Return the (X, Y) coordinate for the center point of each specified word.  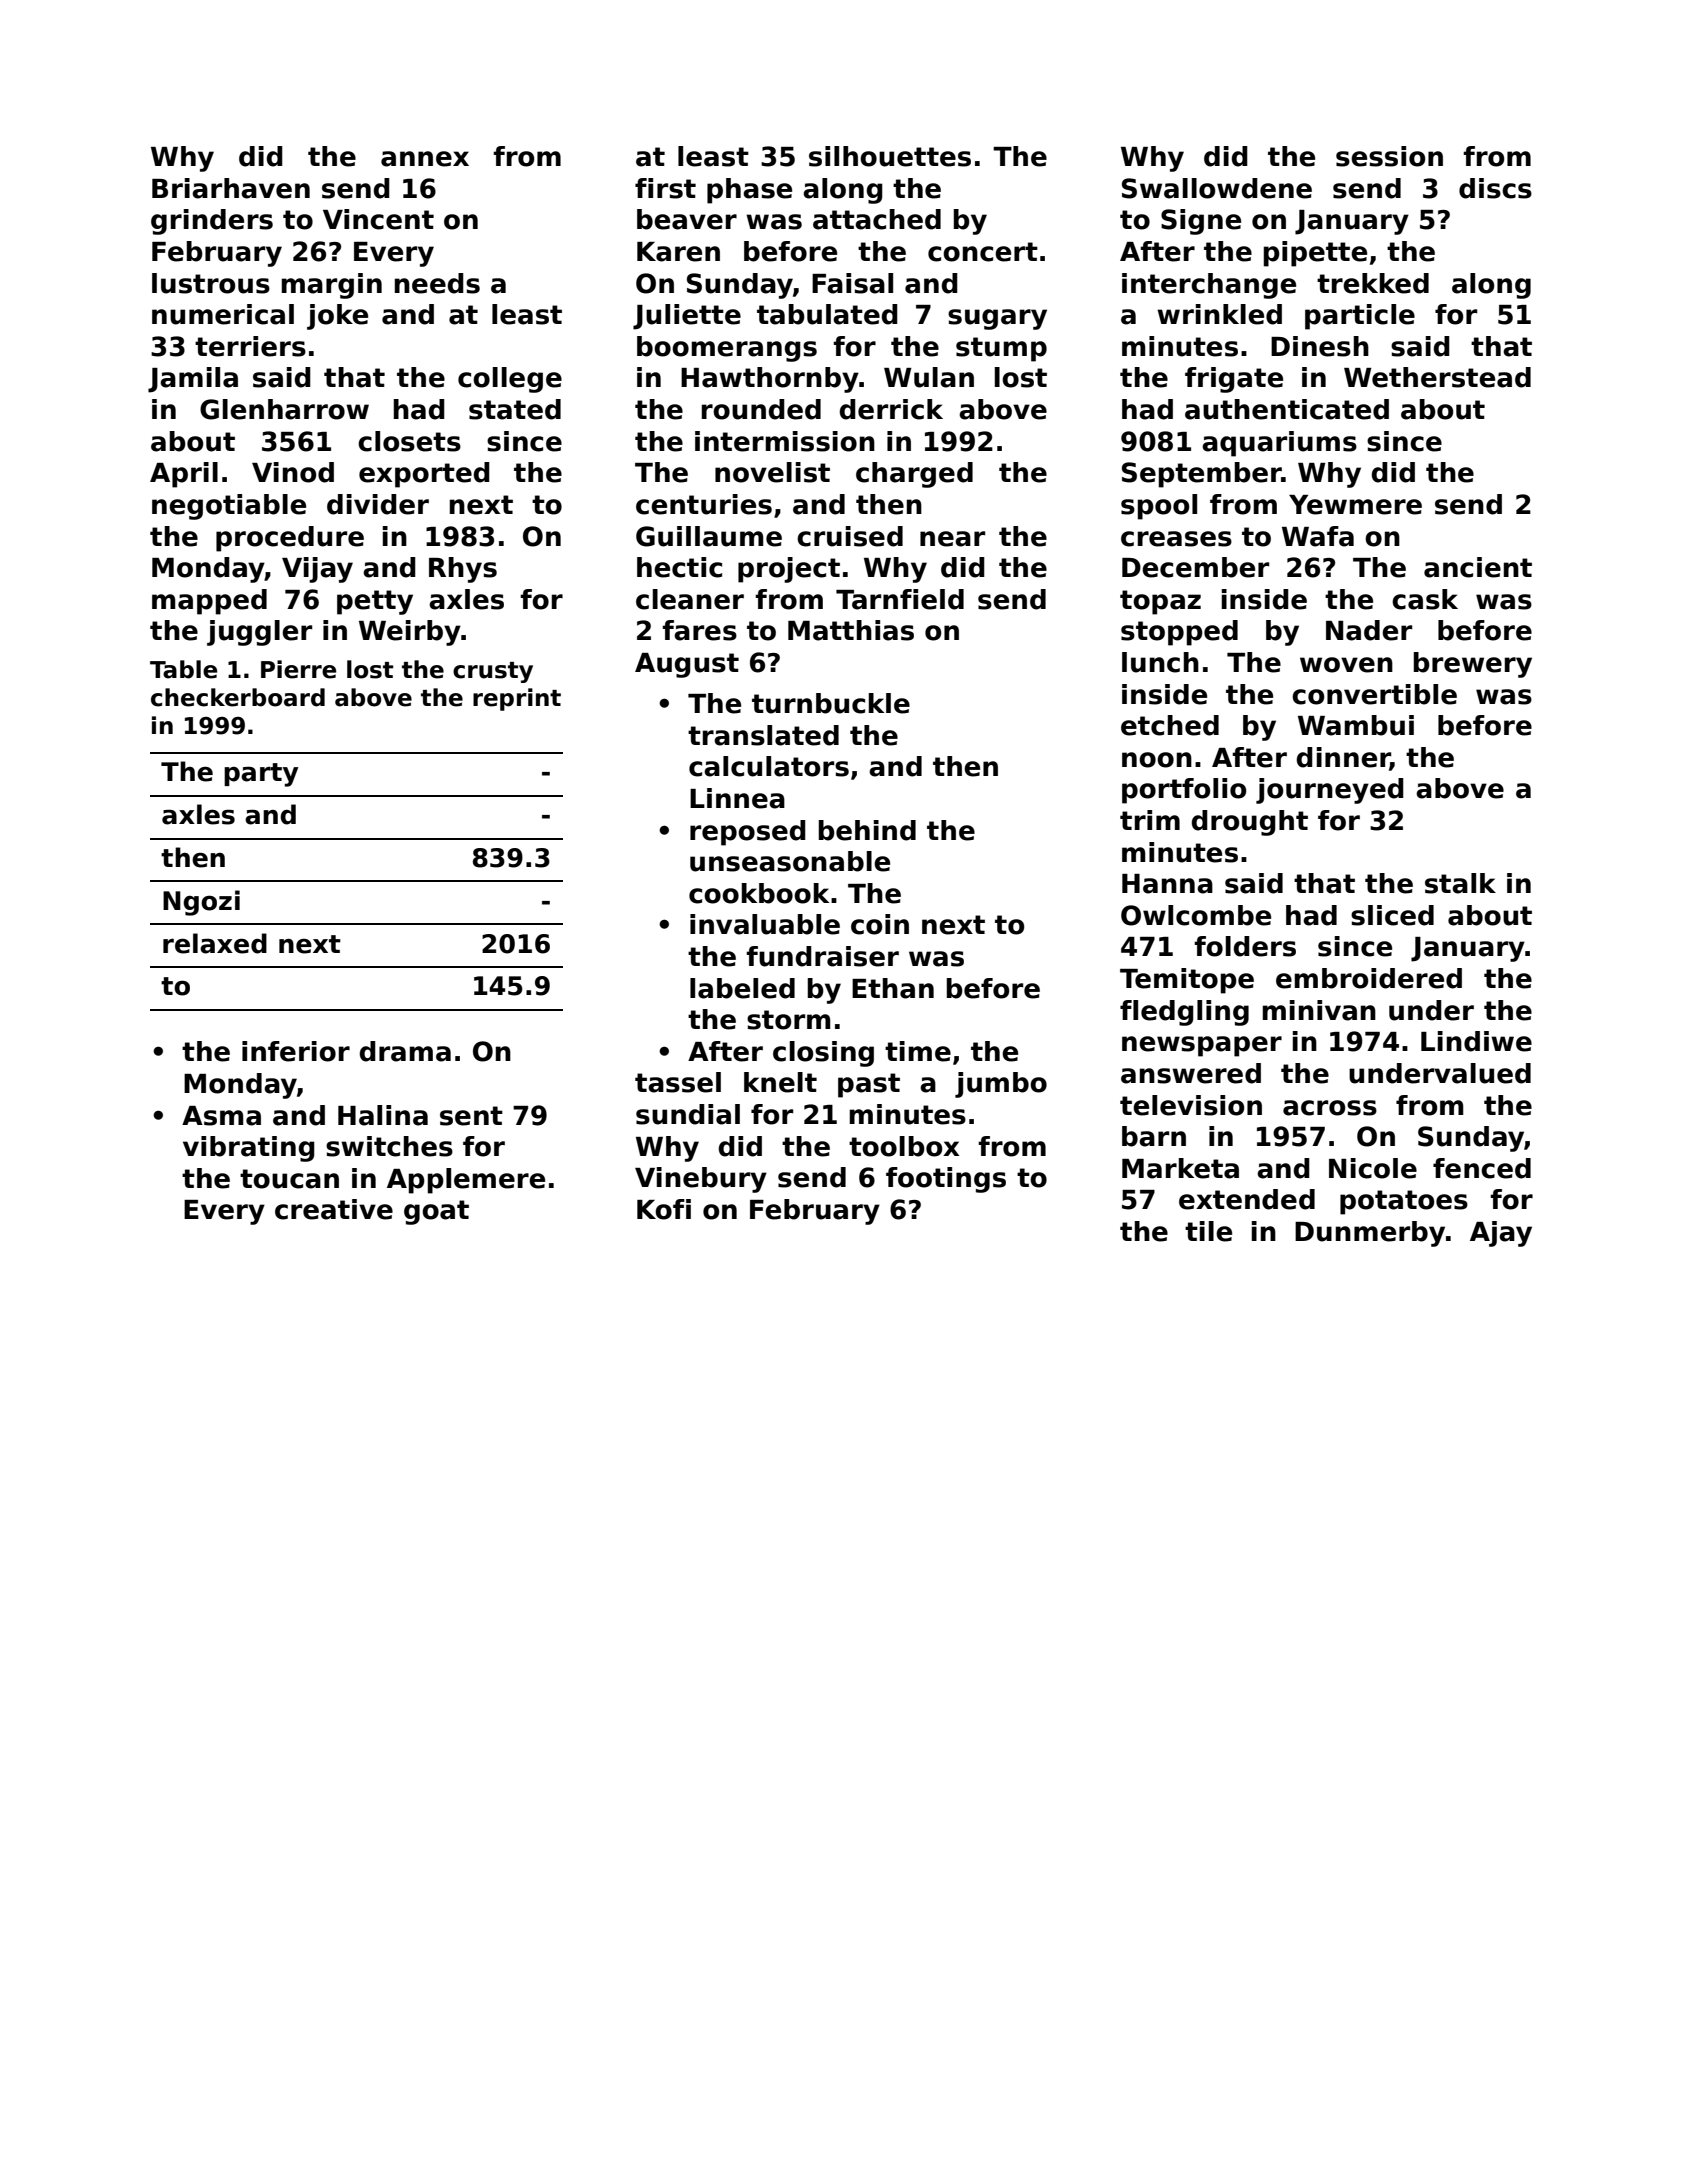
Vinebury (701, 1180)
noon (1157, 760)
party (261, 775)
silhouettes (890, 156)
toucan (289, 1179)
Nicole (1373, 1168)
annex (425, 159)
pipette (1315, 254)
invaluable (765, 924)
